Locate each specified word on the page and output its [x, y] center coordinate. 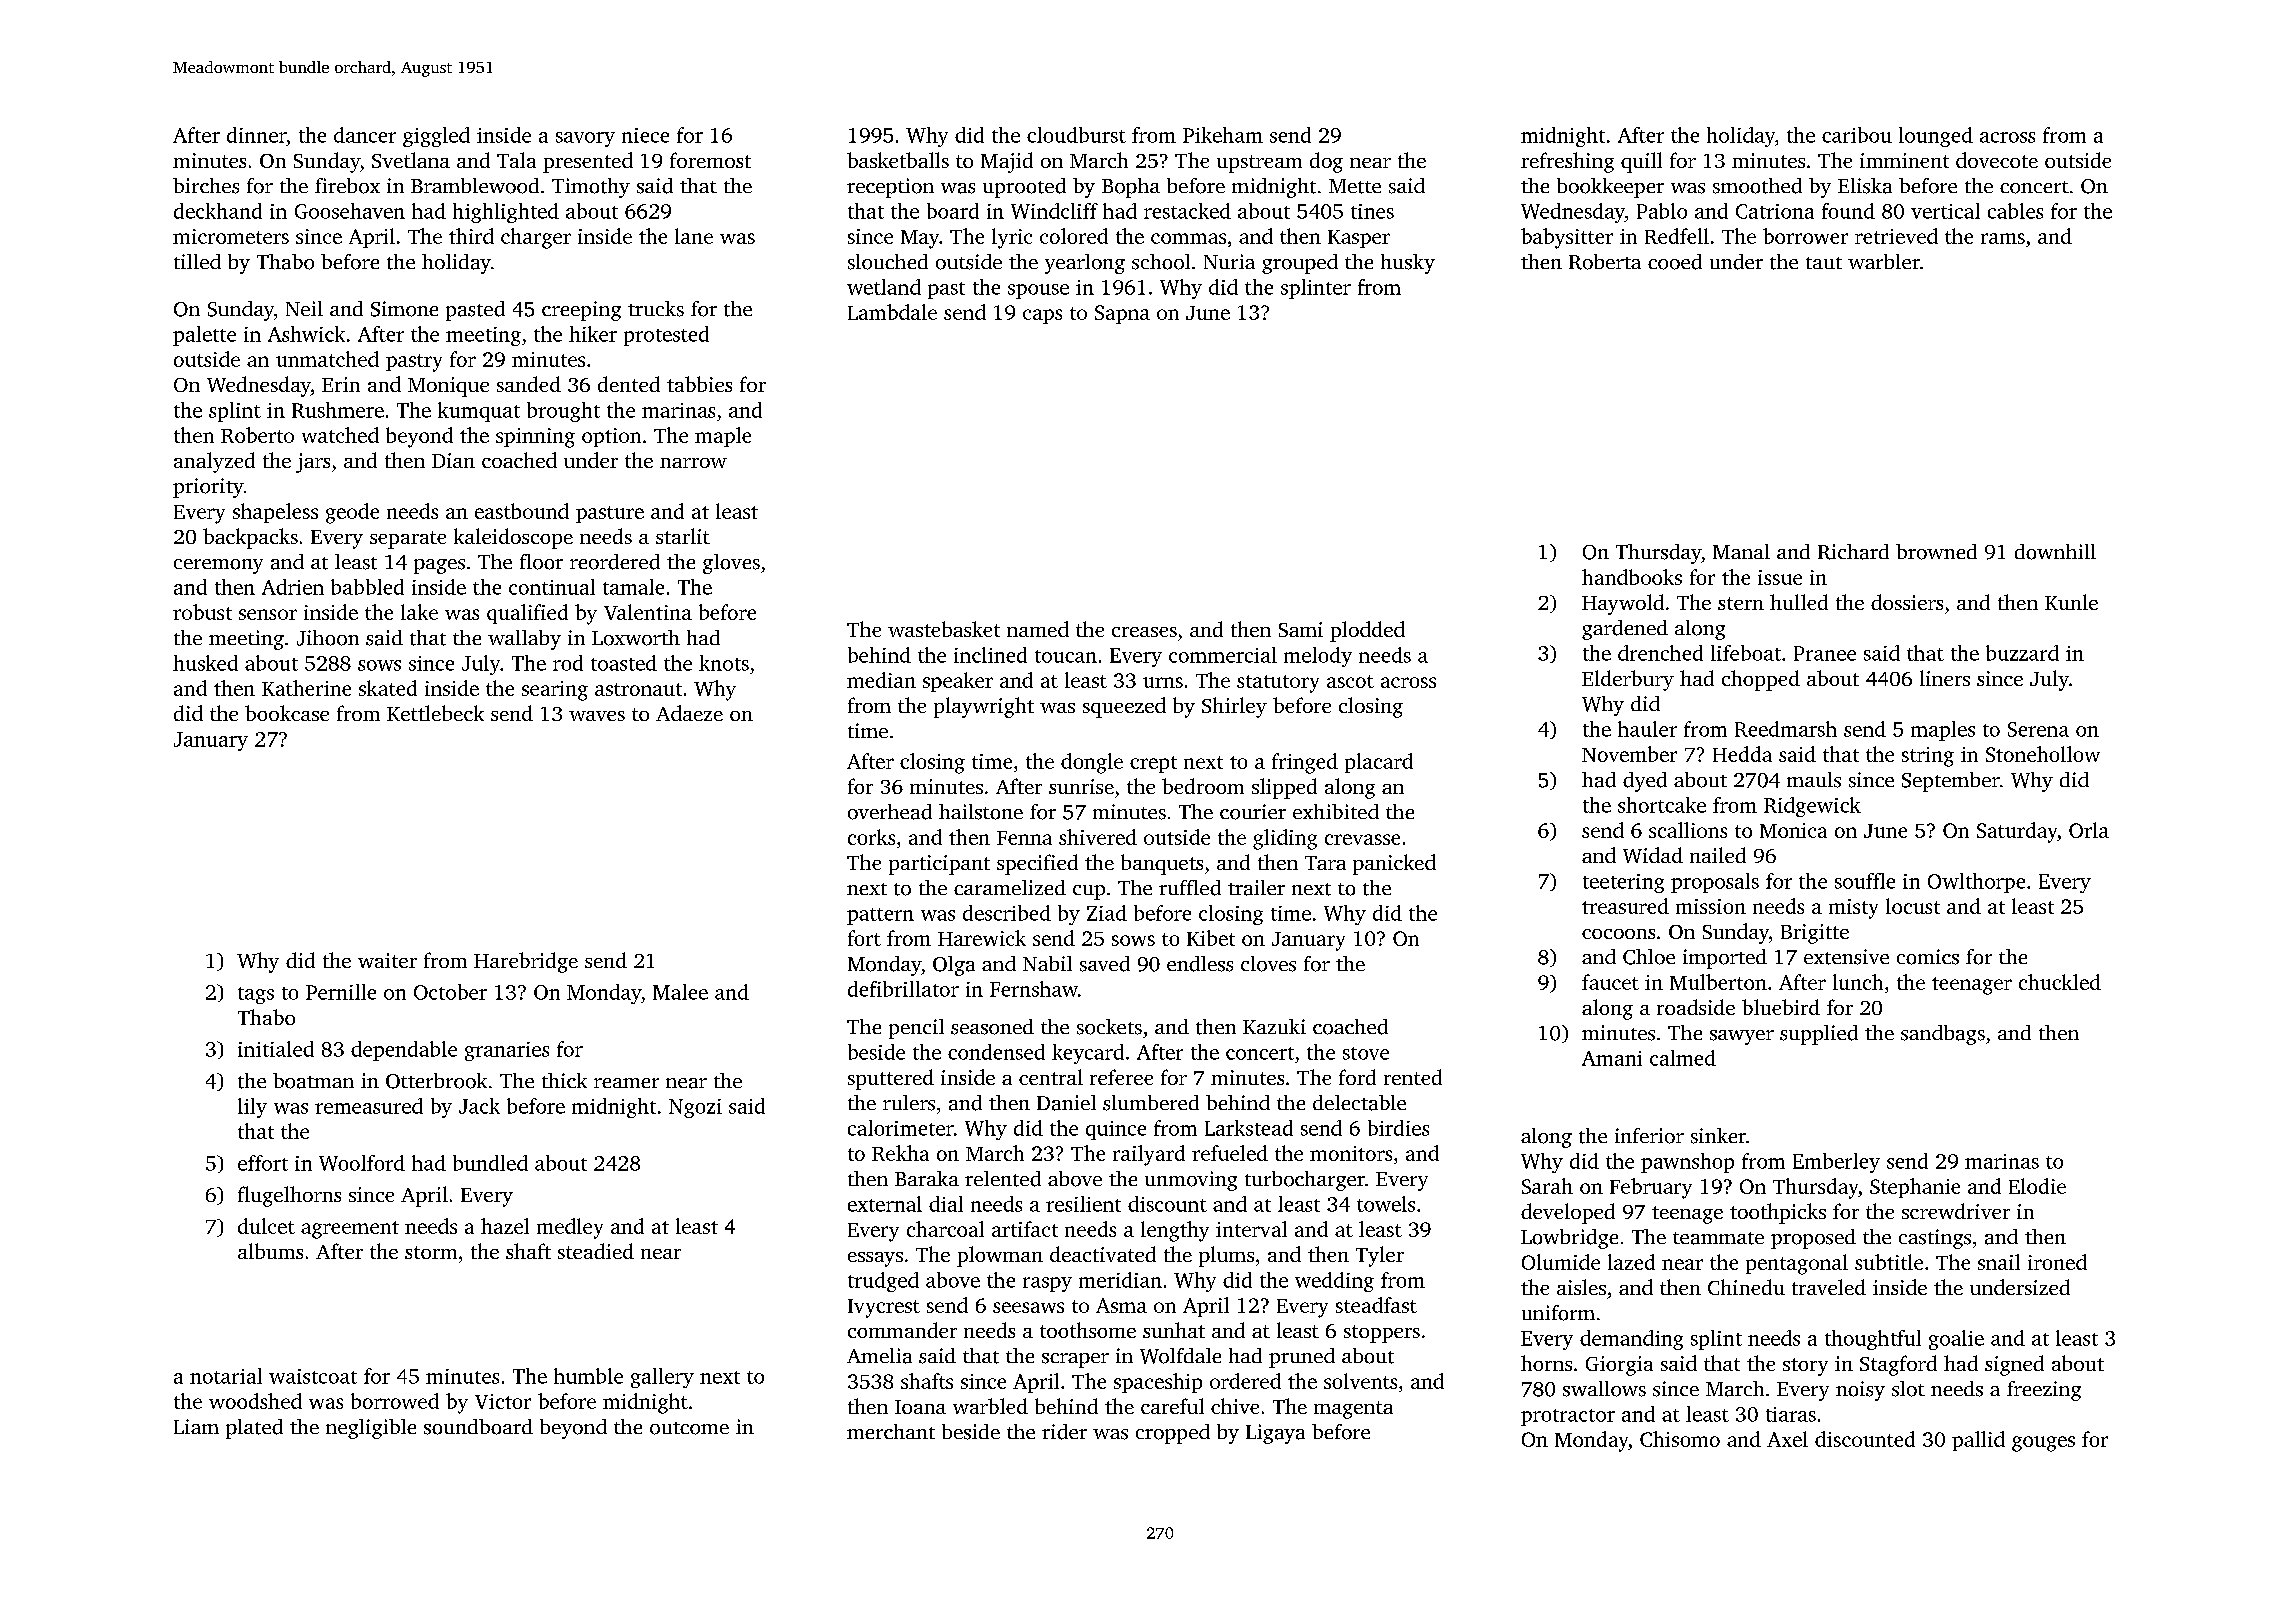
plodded [1367, 631]
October [450, 992]
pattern [880, 916]
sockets [1109, 1027]
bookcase [287, 713]
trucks [656, 309]
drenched [1660, 653]
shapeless [275, 513]
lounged [1936, 137]
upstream [1259, 164]
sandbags [1943, 1035]
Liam [196, 1426]
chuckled [2060, 982]
